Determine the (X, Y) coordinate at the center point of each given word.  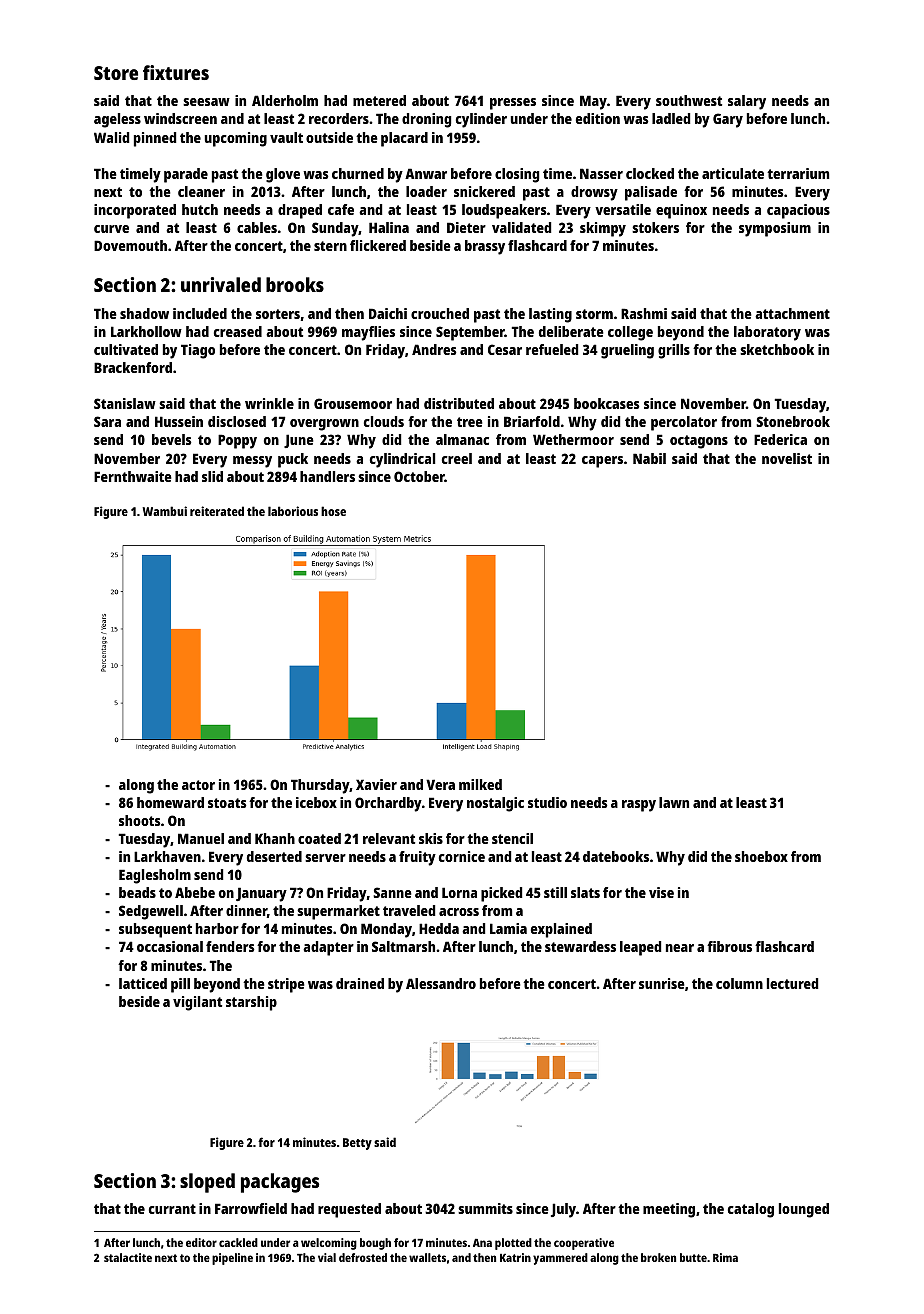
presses (513, 104)
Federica (780, 439)
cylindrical (402, 460)
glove (283, 175)
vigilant (197, 1003)
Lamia (508, 928)
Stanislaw (125, 403)
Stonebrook (793, 421)
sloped (207, 1183)
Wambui (164, 511)
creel (457, 458)
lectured (792, 983)
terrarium (798, 173)
